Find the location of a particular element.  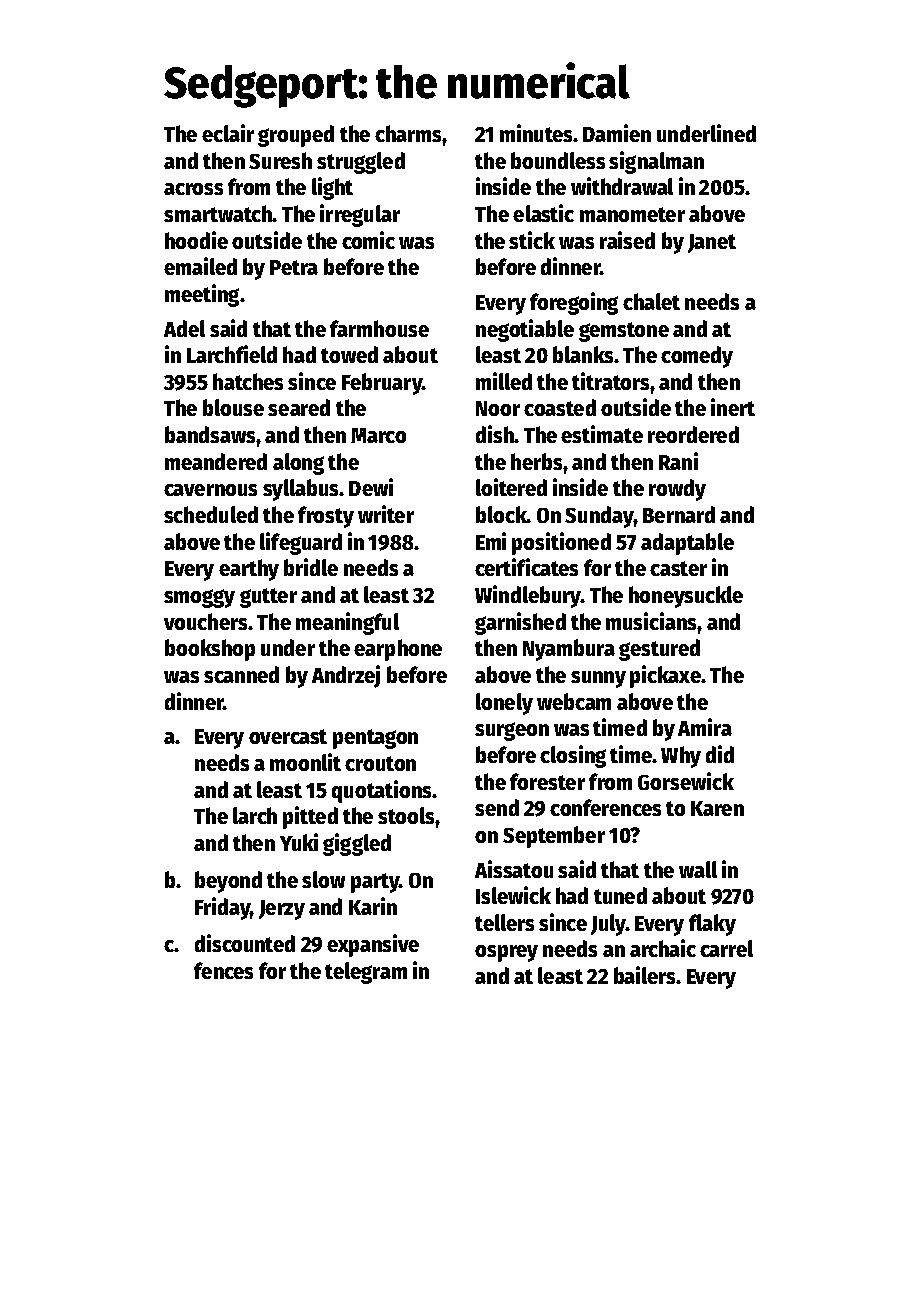

carrel is located at coordinates (726, 948).
